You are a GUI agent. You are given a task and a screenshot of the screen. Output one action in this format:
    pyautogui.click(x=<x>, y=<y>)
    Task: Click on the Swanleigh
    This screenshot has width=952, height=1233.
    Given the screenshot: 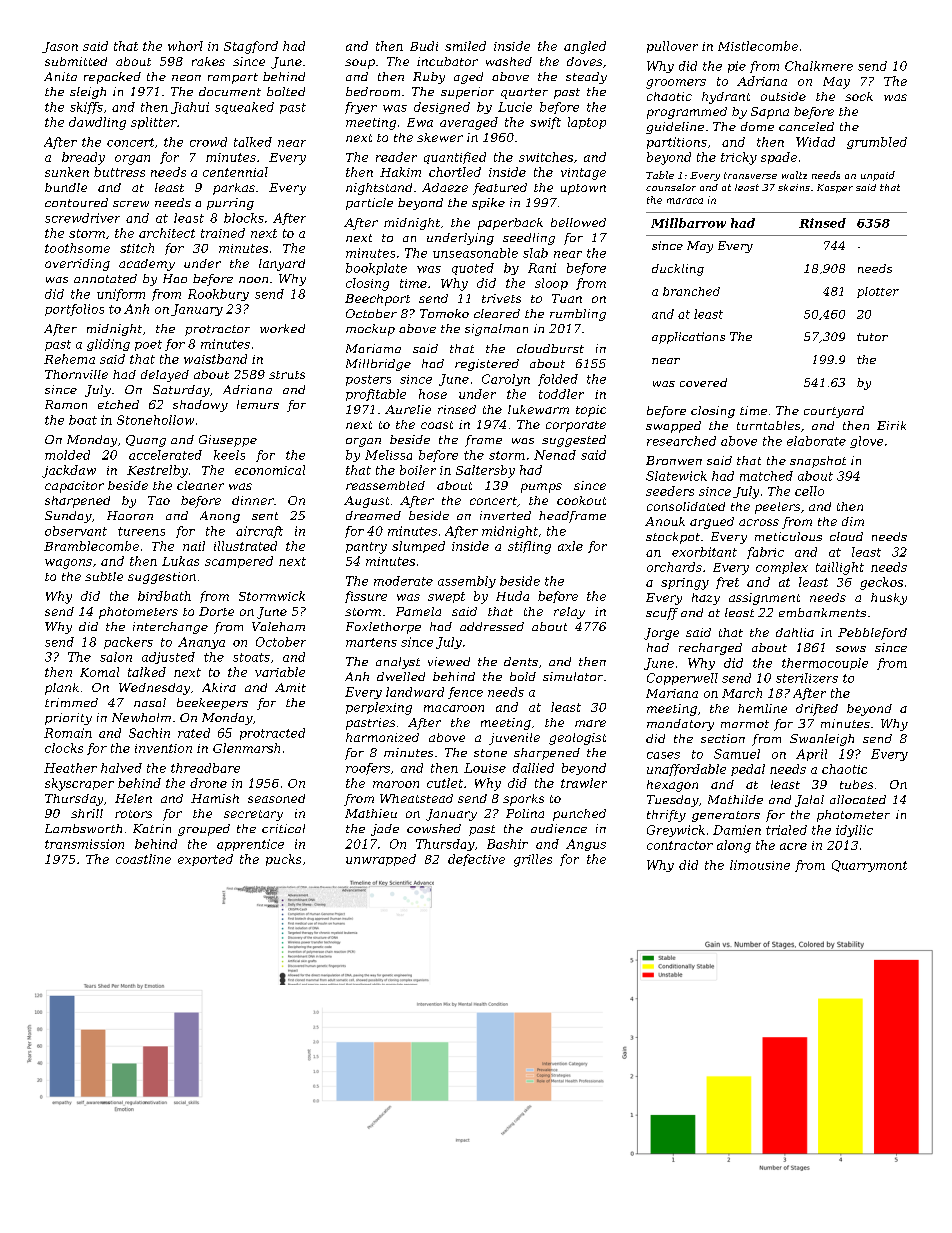 What is the action you would take?
    pyautogui.click(x=822, y=740)
